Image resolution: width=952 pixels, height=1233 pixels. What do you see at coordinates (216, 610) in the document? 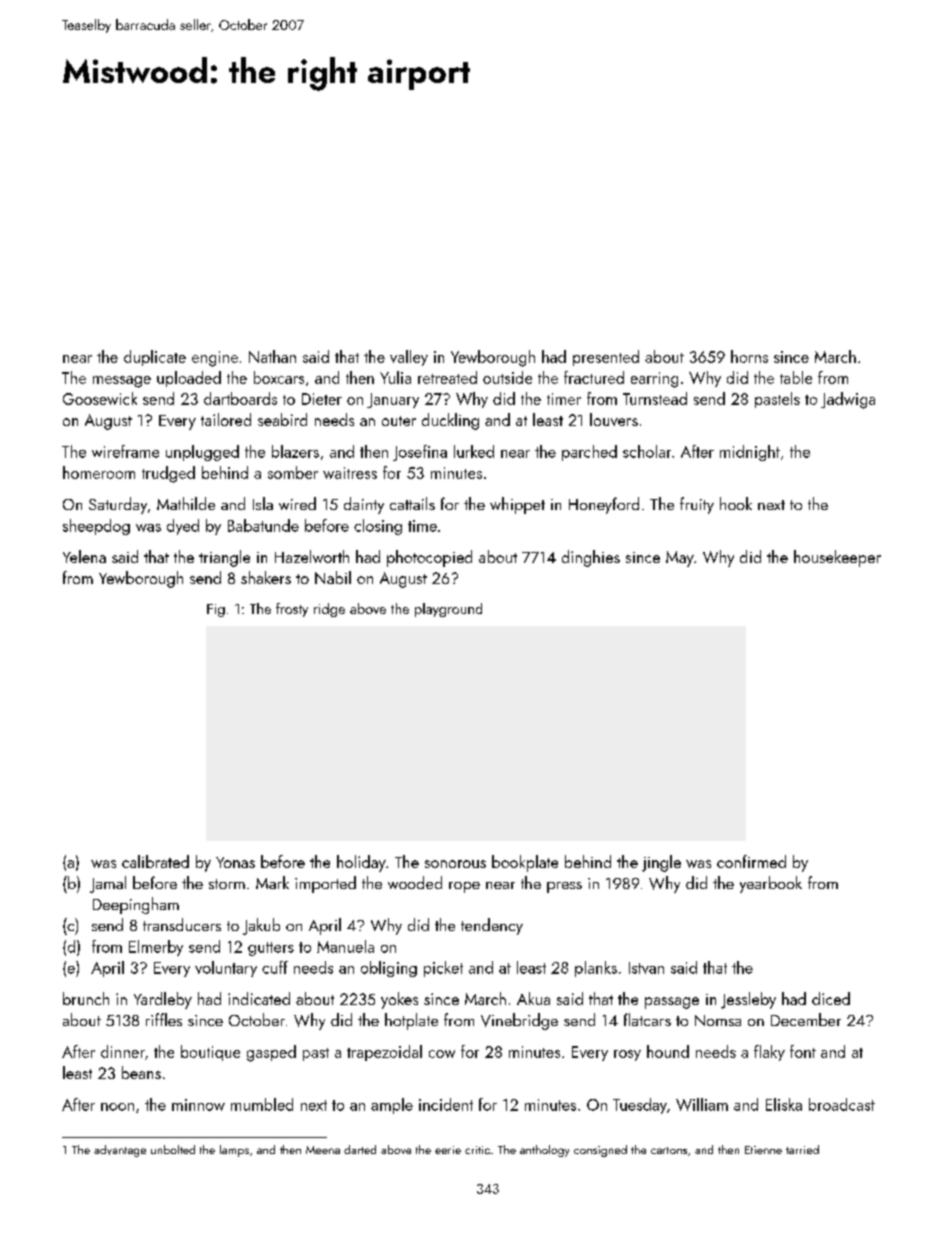
I see `Fig` at bounding box center [216, 610].
